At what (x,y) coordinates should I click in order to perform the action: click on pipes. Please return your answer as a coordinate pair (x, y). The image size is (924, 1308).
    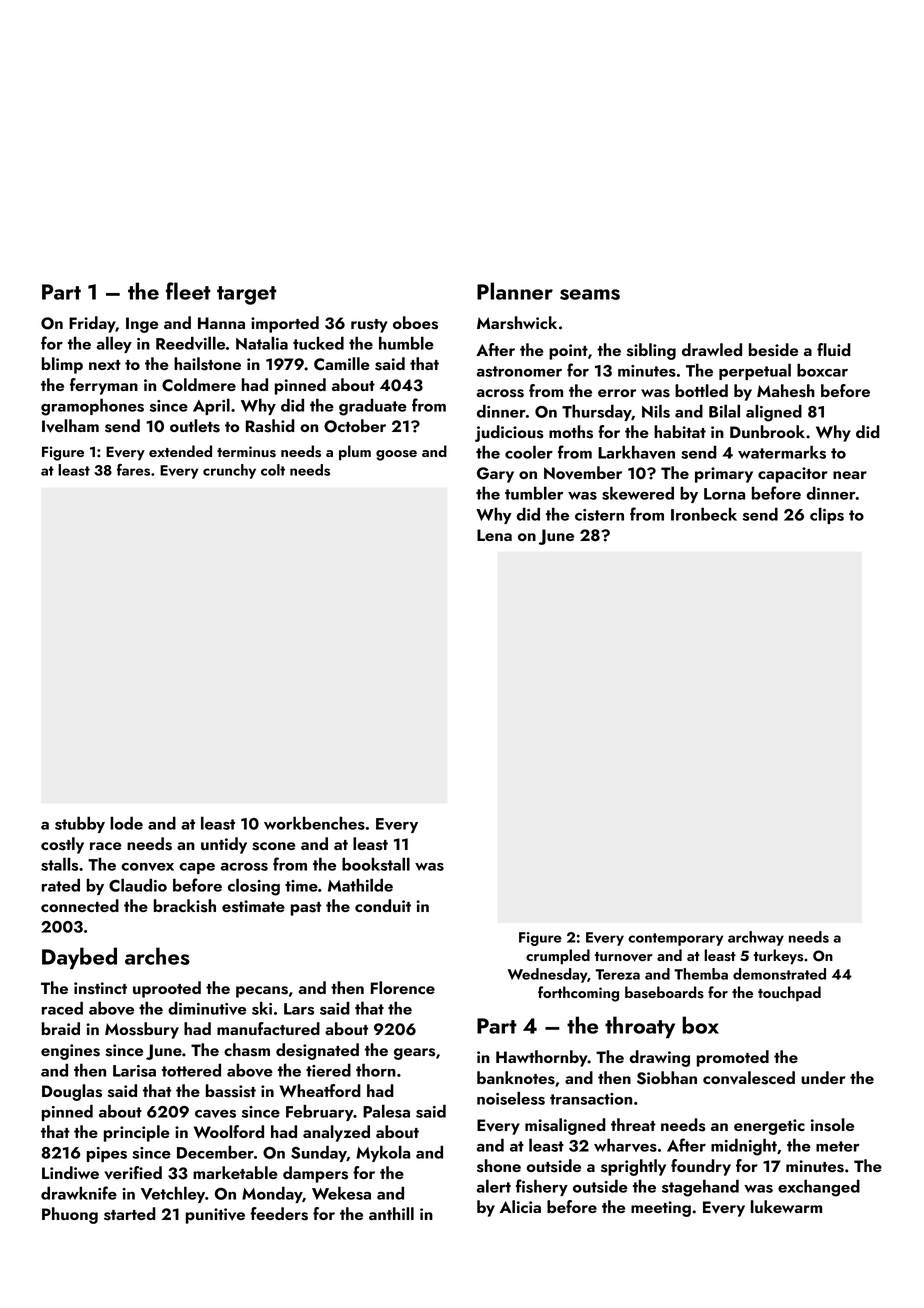
    Looking at the image, I should click on (107, 1154).
